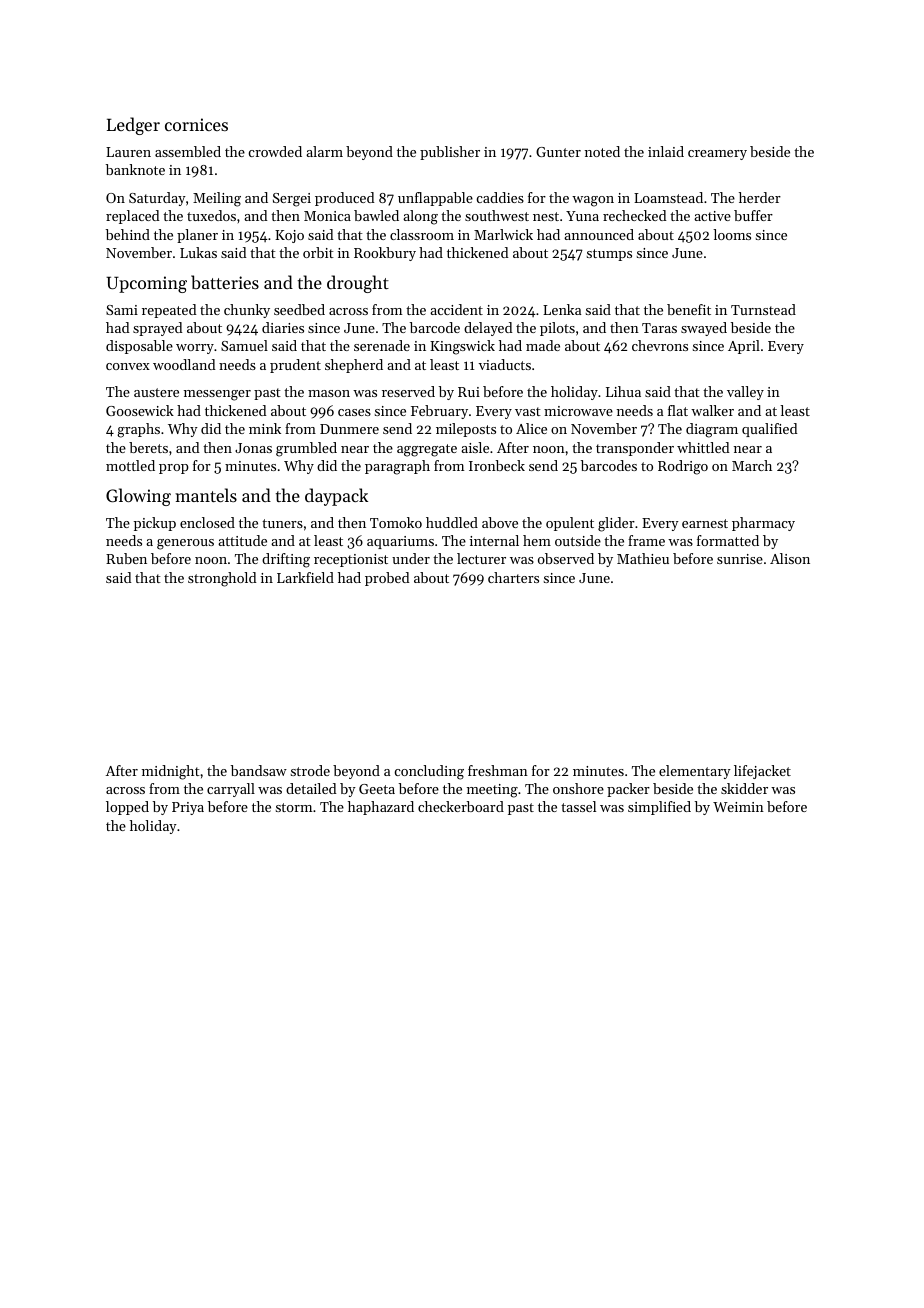  I want to click on Ruben, so click(126, 558).
